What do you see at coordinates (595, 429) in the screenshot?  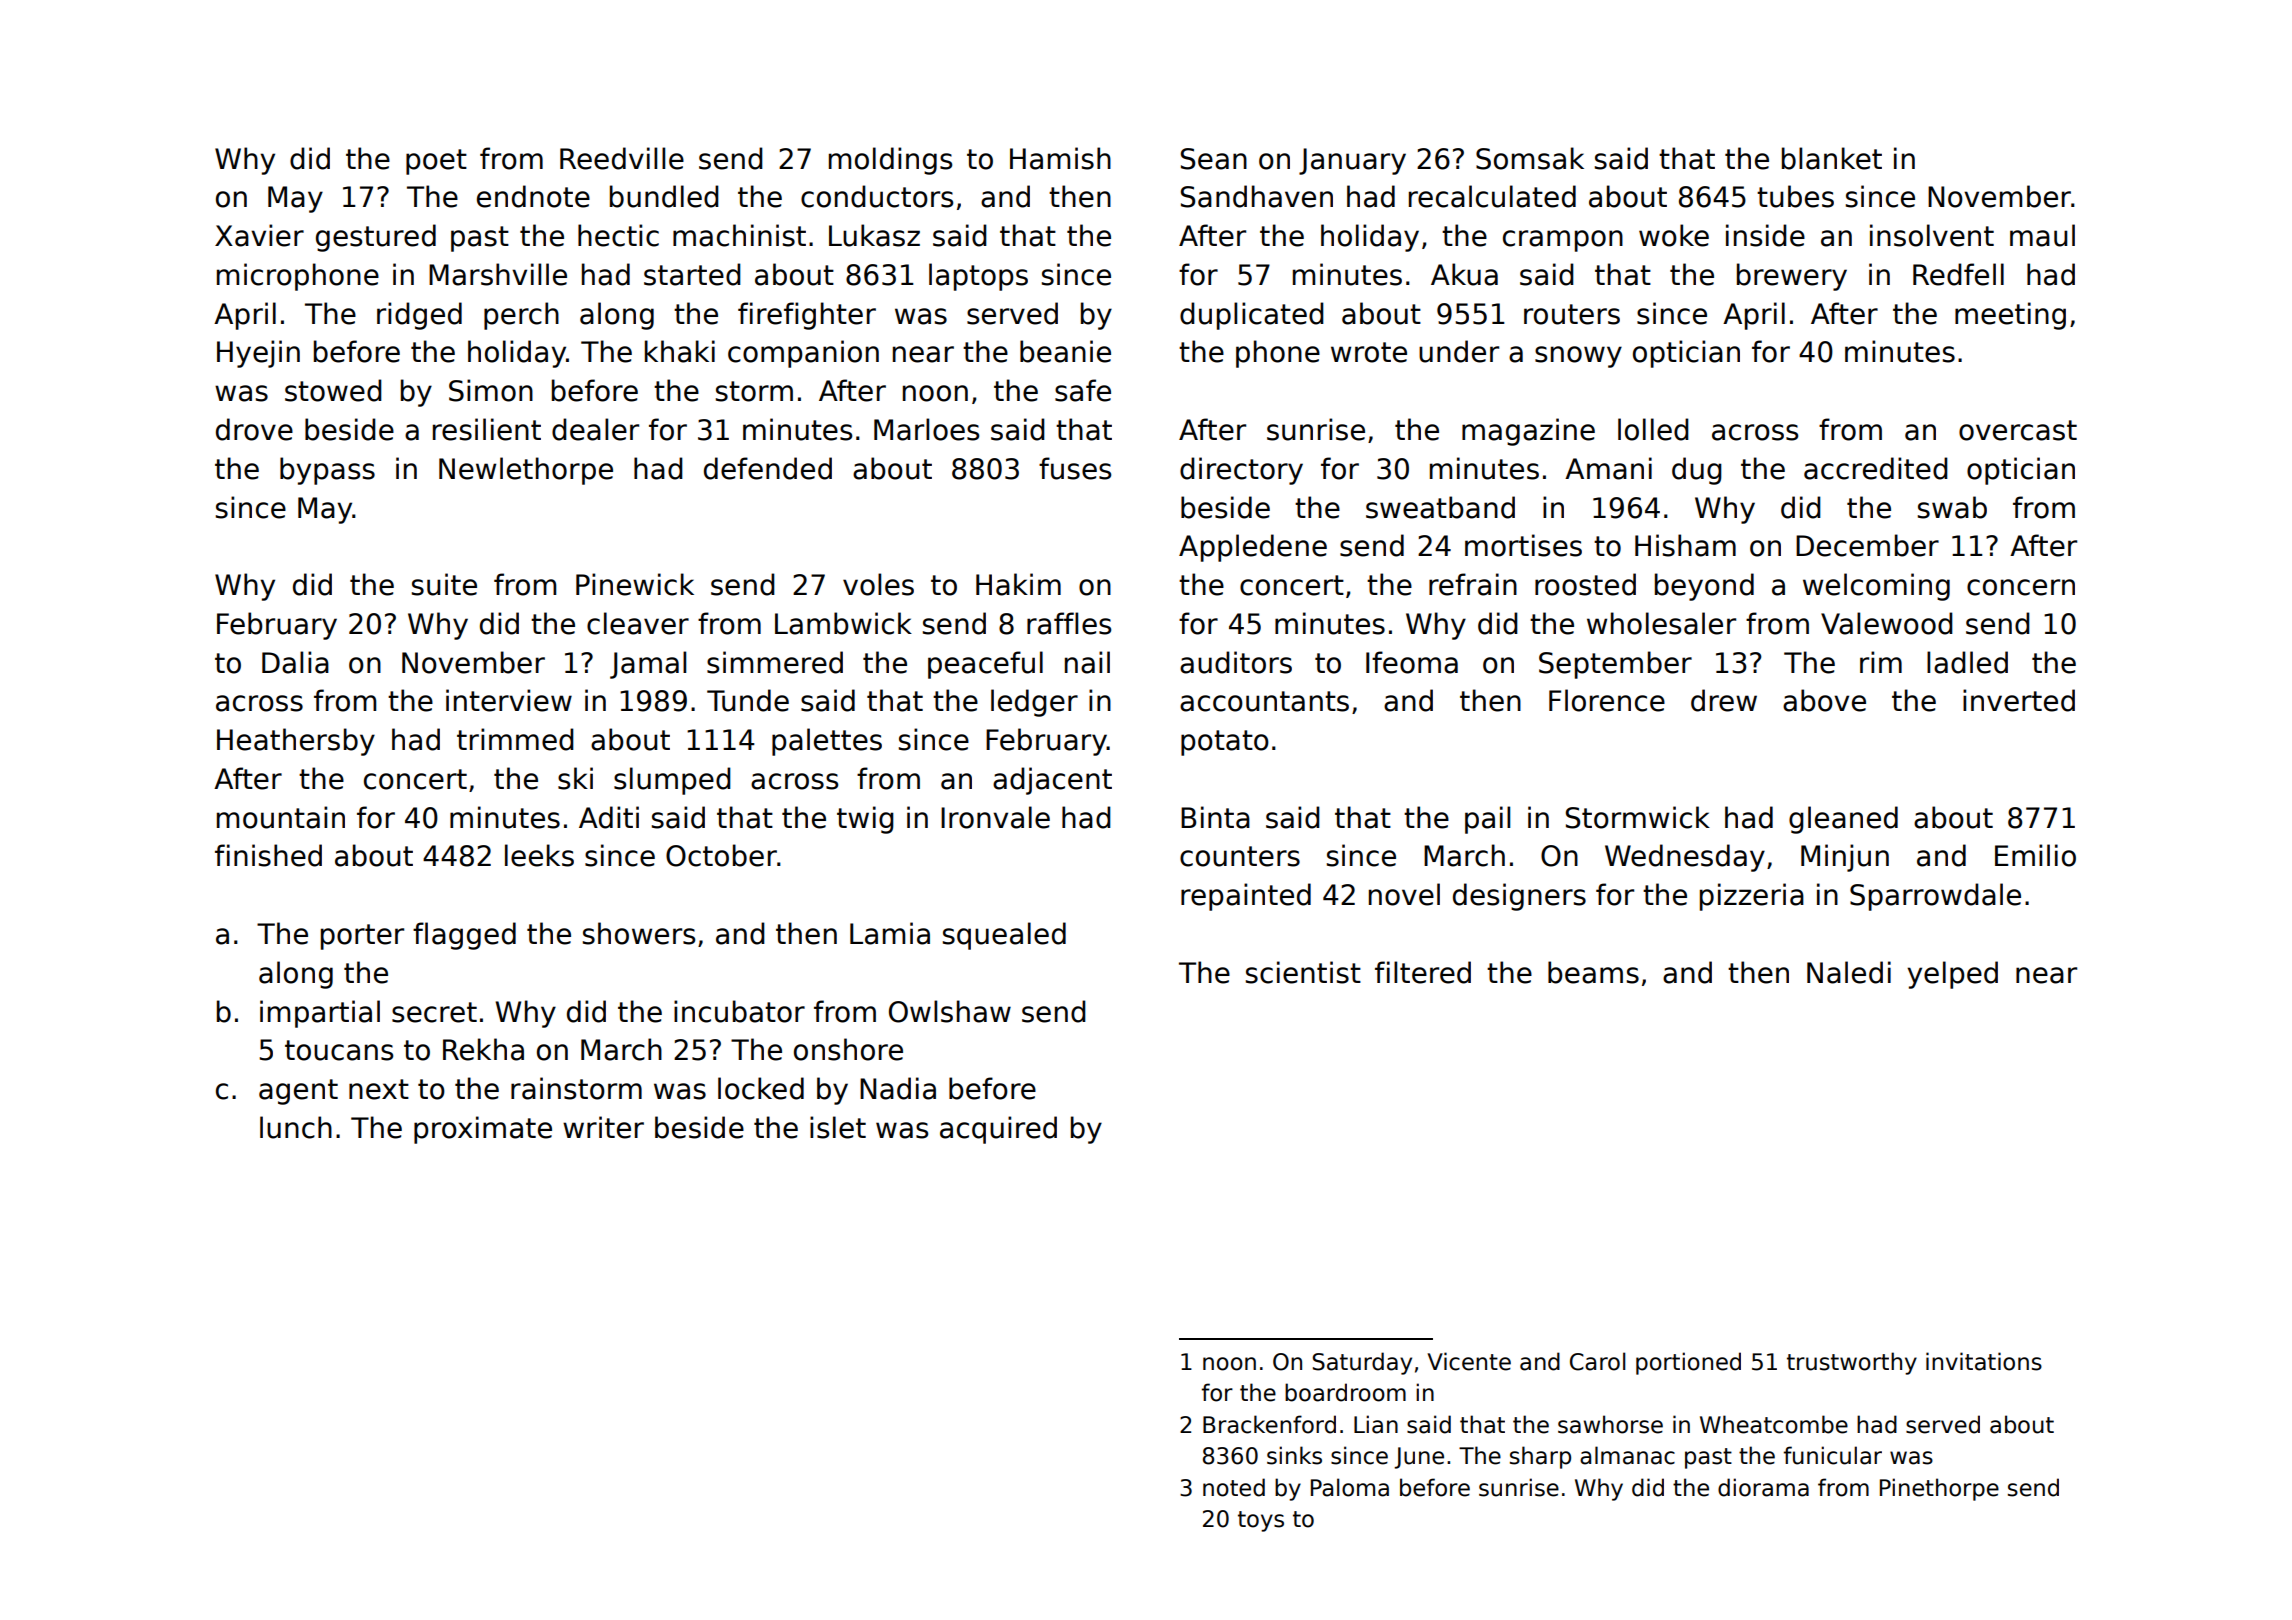 I see `dealer` at bounding box center [595, 429].
